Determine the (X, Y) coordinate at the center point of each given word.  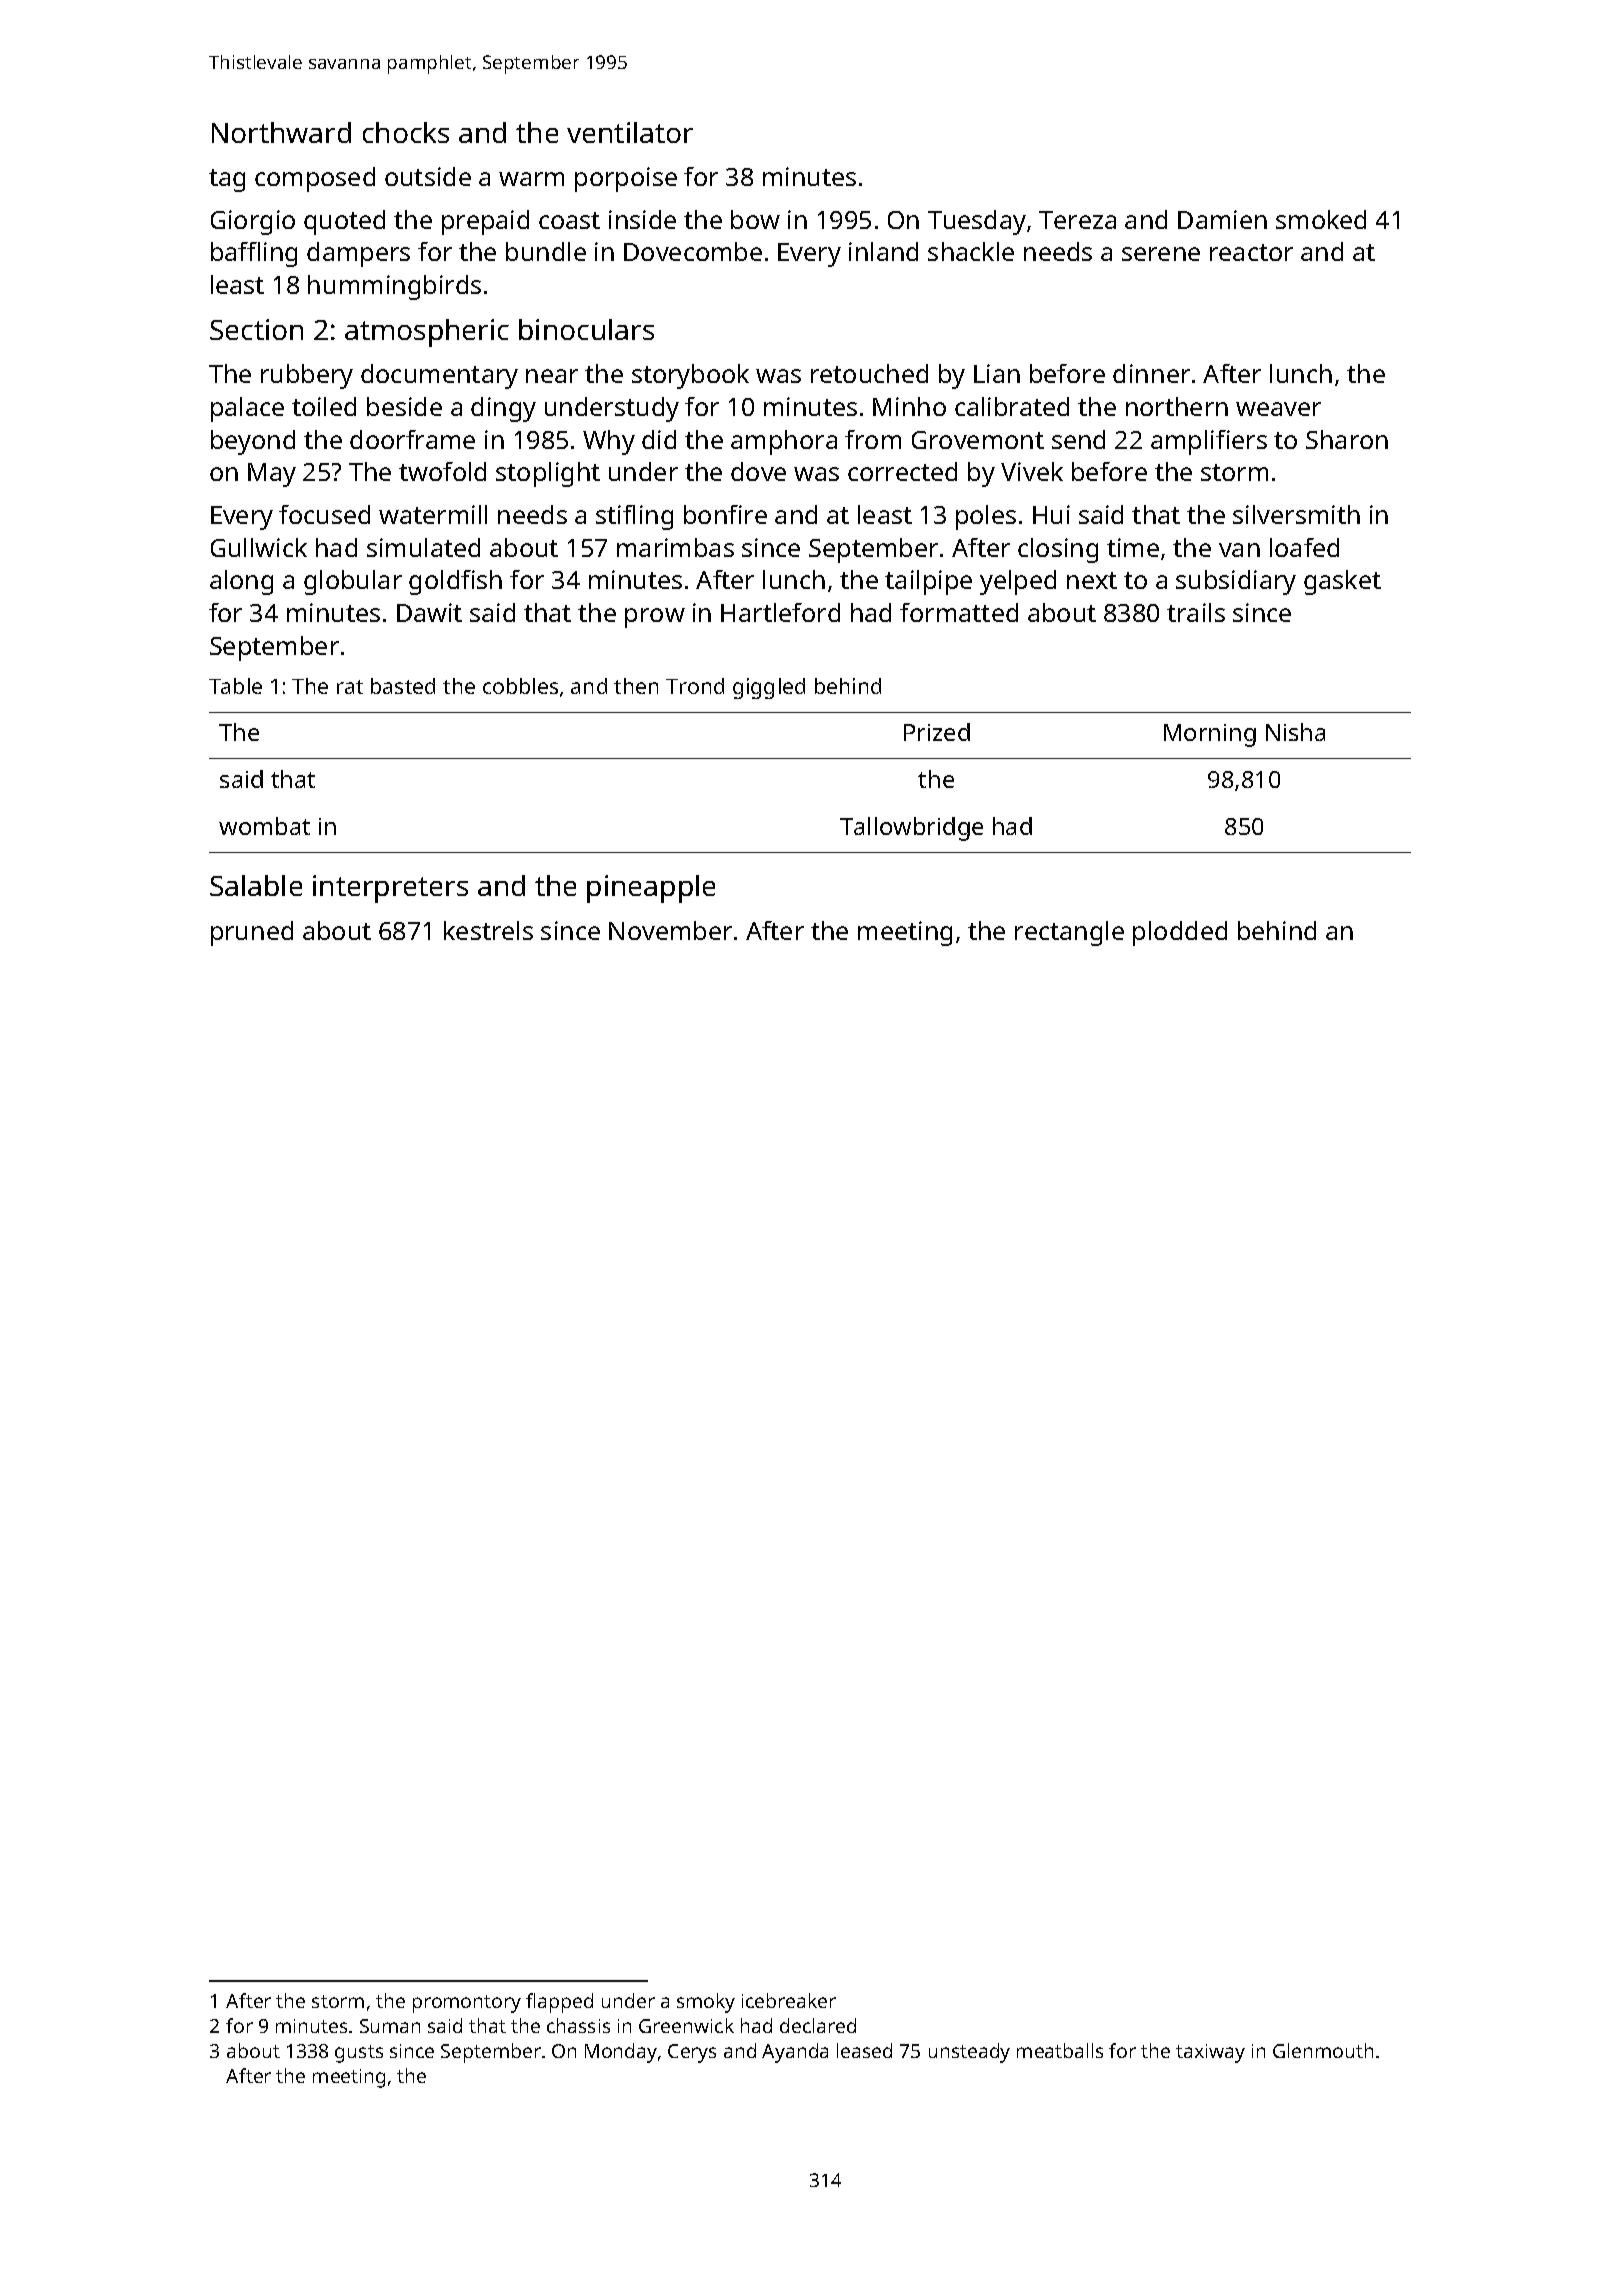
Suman (390, 2026)
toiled (324, 406)
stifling (634, 517)
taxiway (1210, 2053)
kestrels (488, 930)
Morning (1210, 735)
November (670, 930)
